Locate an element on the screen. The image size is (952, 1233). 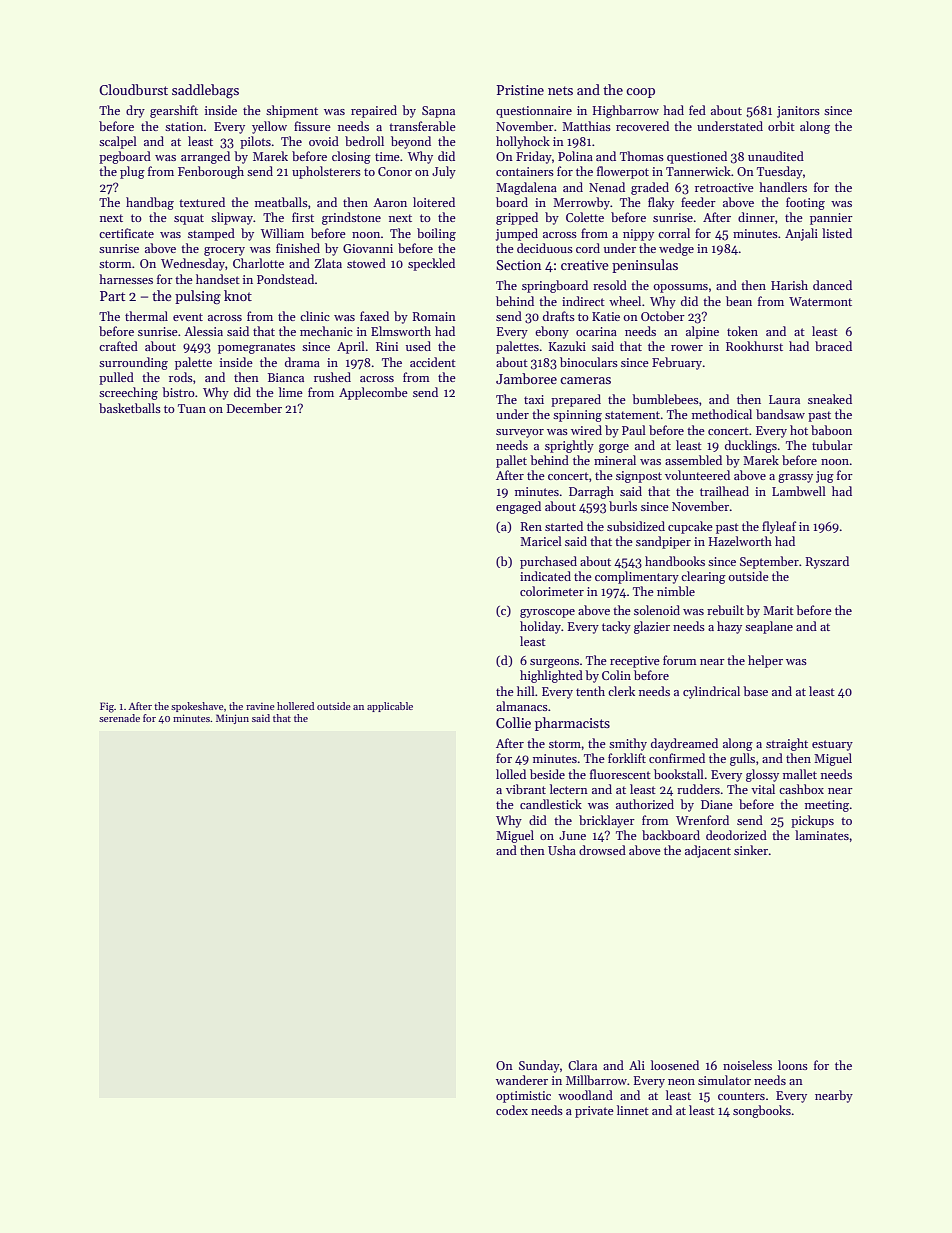
basketballs is located at coordinates (130, 408).
